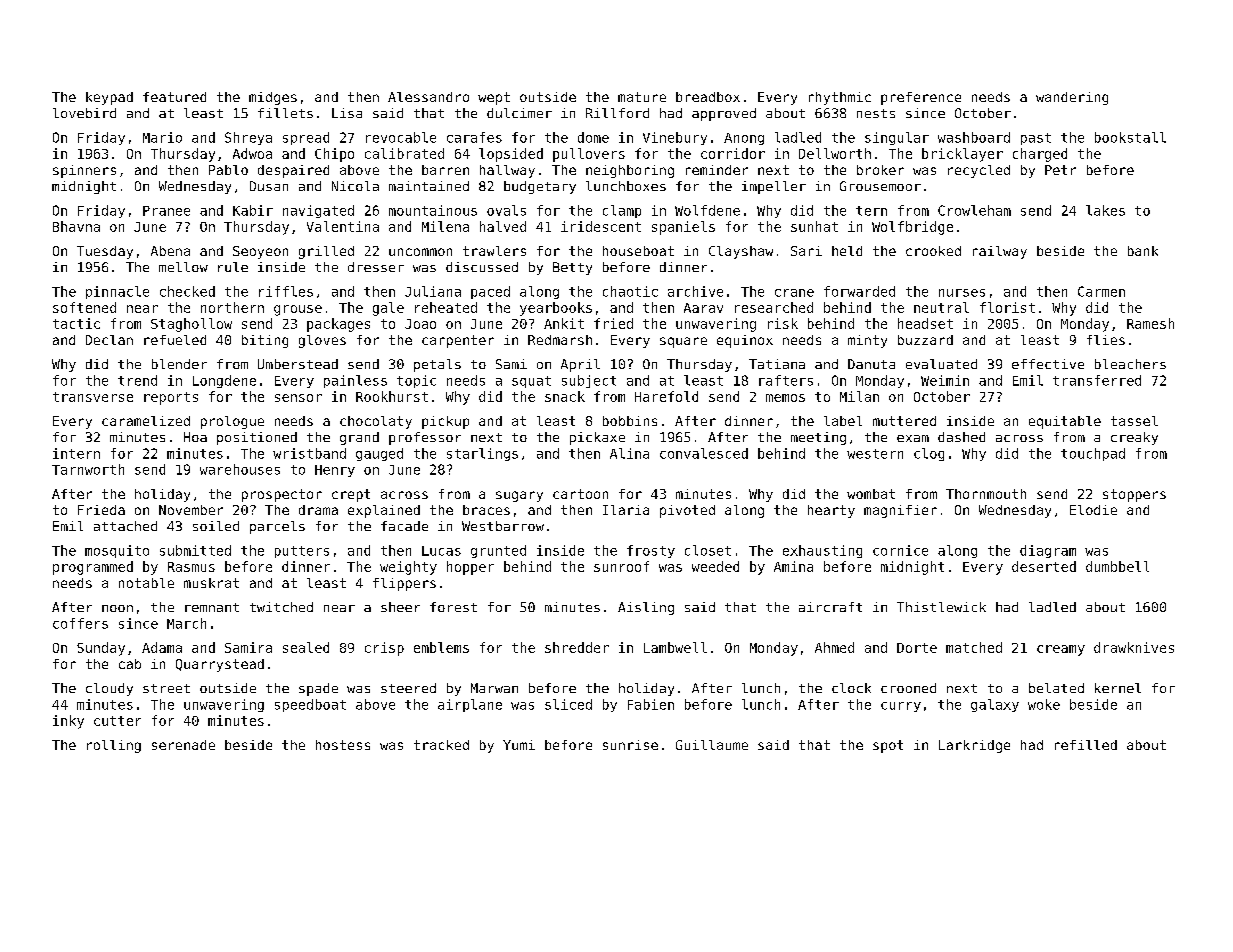 This image has height=952, width=1233. Describe the element at coordinates (871, 364) in the image. I see `Danuta` at that location.
